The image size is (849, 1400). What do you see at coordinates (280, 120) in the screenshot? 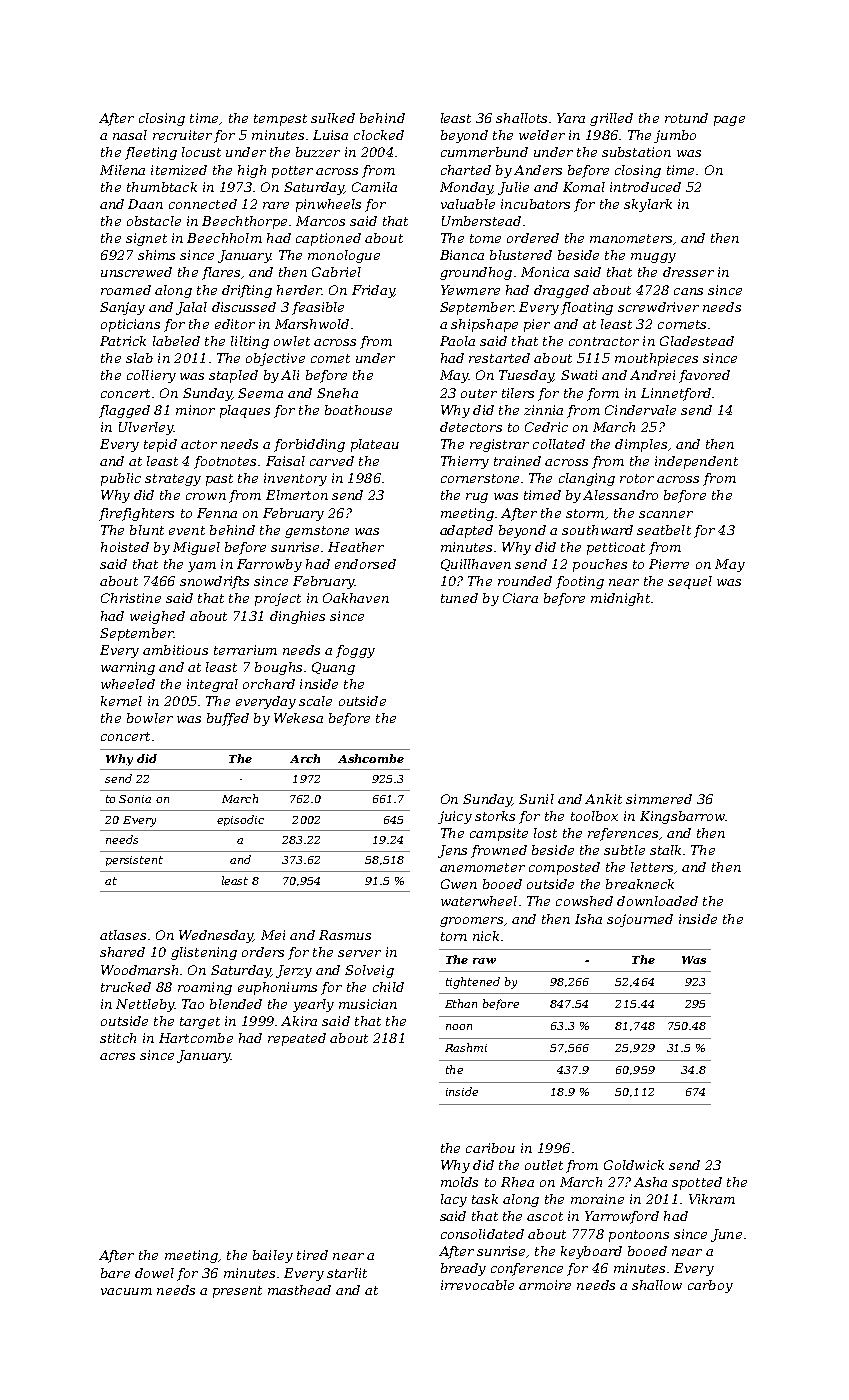
I see `tempest` at bounding box center [280, 120].
